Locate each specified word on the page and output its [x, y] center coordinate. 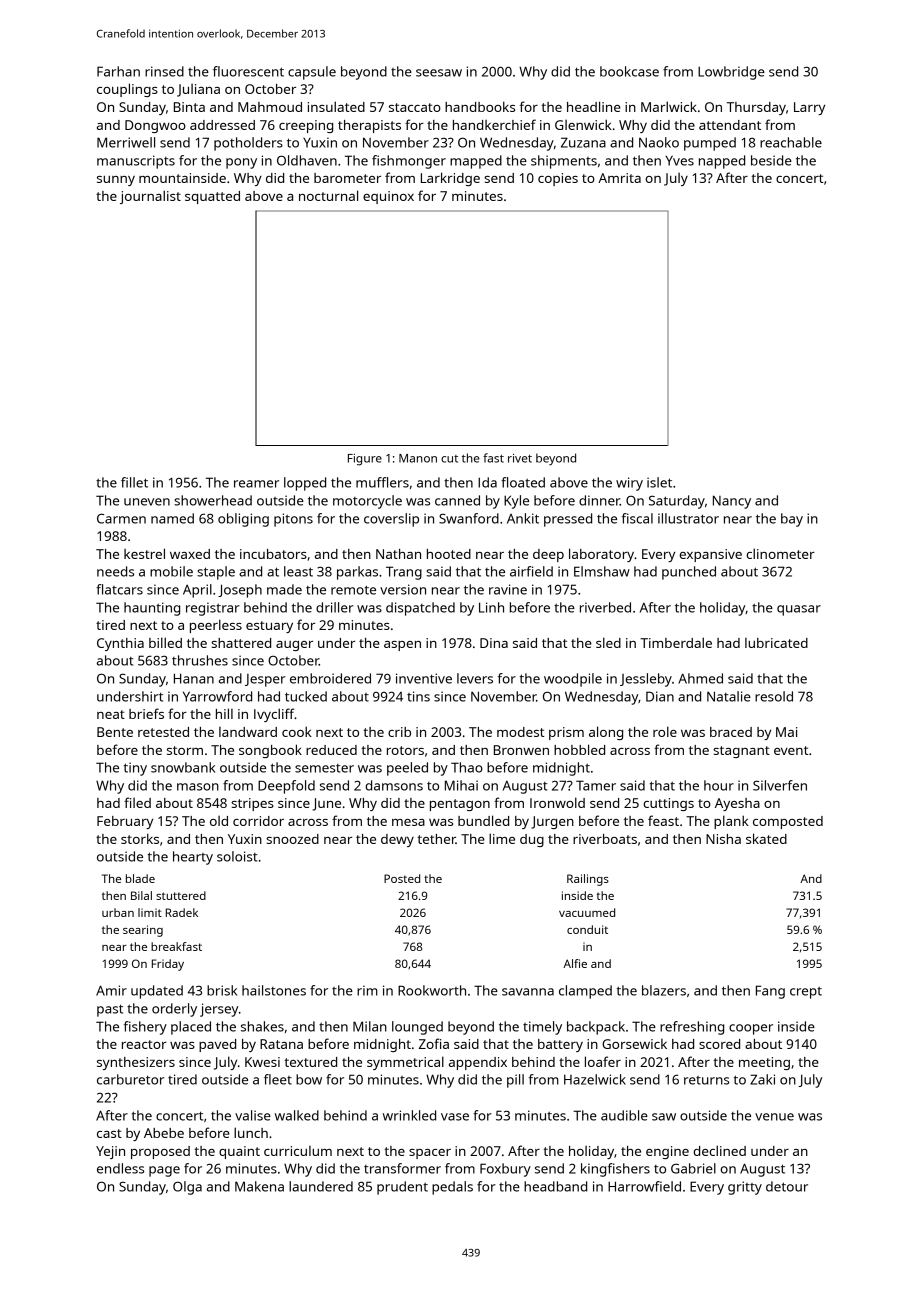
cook [297, 731]
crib [399, 732]
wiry [629, 484]
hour [719, 785]
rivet [520, 458]
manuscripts [136, 162]
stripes [252, 804]
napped [722, 162]
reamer [256, 484]
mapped [476, 162]
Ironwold [557, 802]
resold [774, 696]
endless [120, 1168]
